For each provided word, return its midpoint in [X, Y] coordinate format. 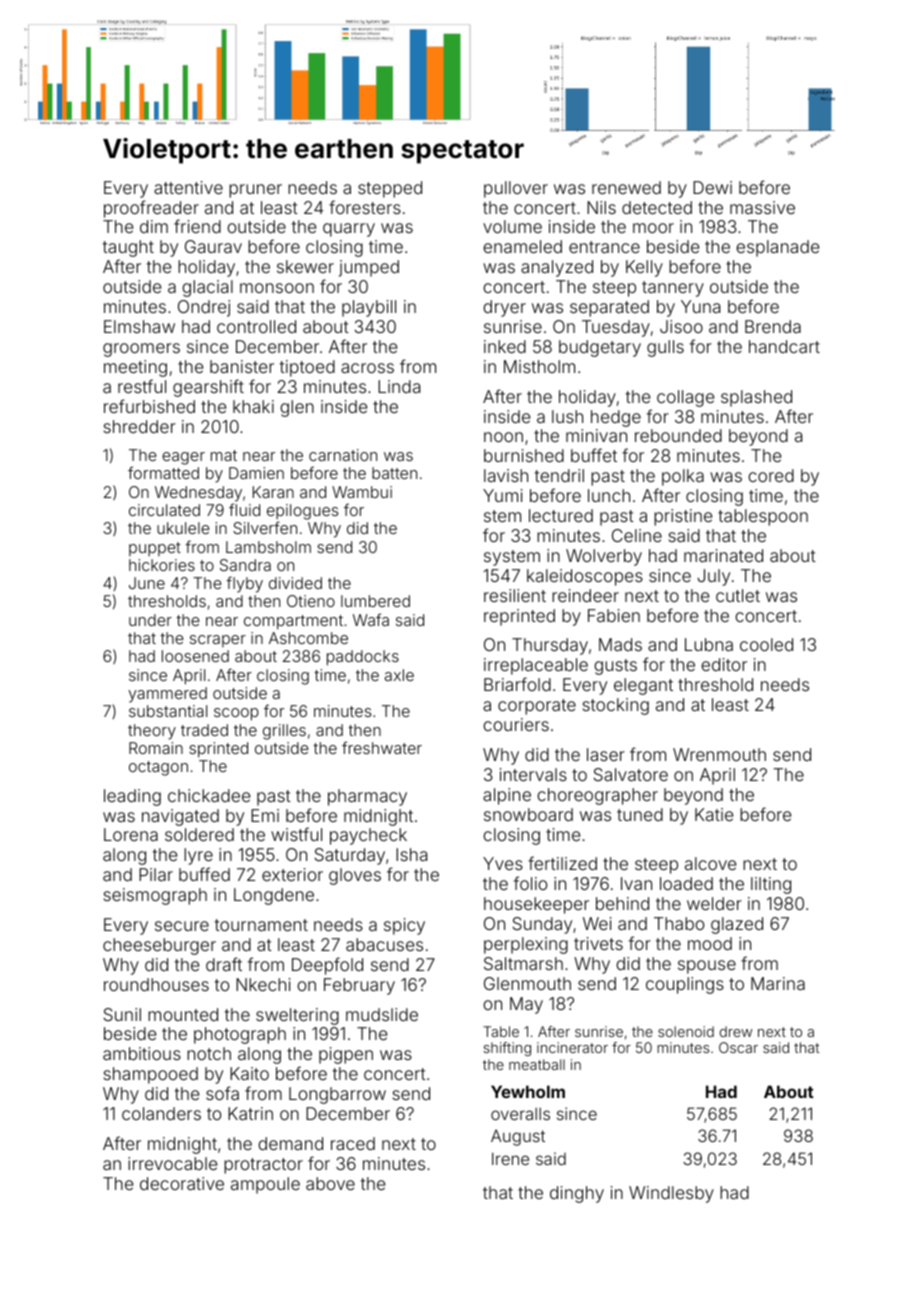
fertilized [562, 863]
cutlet [738, 595]
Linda [399, 386]
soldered [199, 834]
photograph [240, 1035]
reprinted [519, 617]
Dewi [712, 187]
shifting [507, 1049]
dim [154, 226]
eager [183, 458]
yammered [167, 695]
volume [512, 226]
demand [290, 1143]
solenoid [686, 1031]
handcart [784, 346]
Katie [714, 814]
